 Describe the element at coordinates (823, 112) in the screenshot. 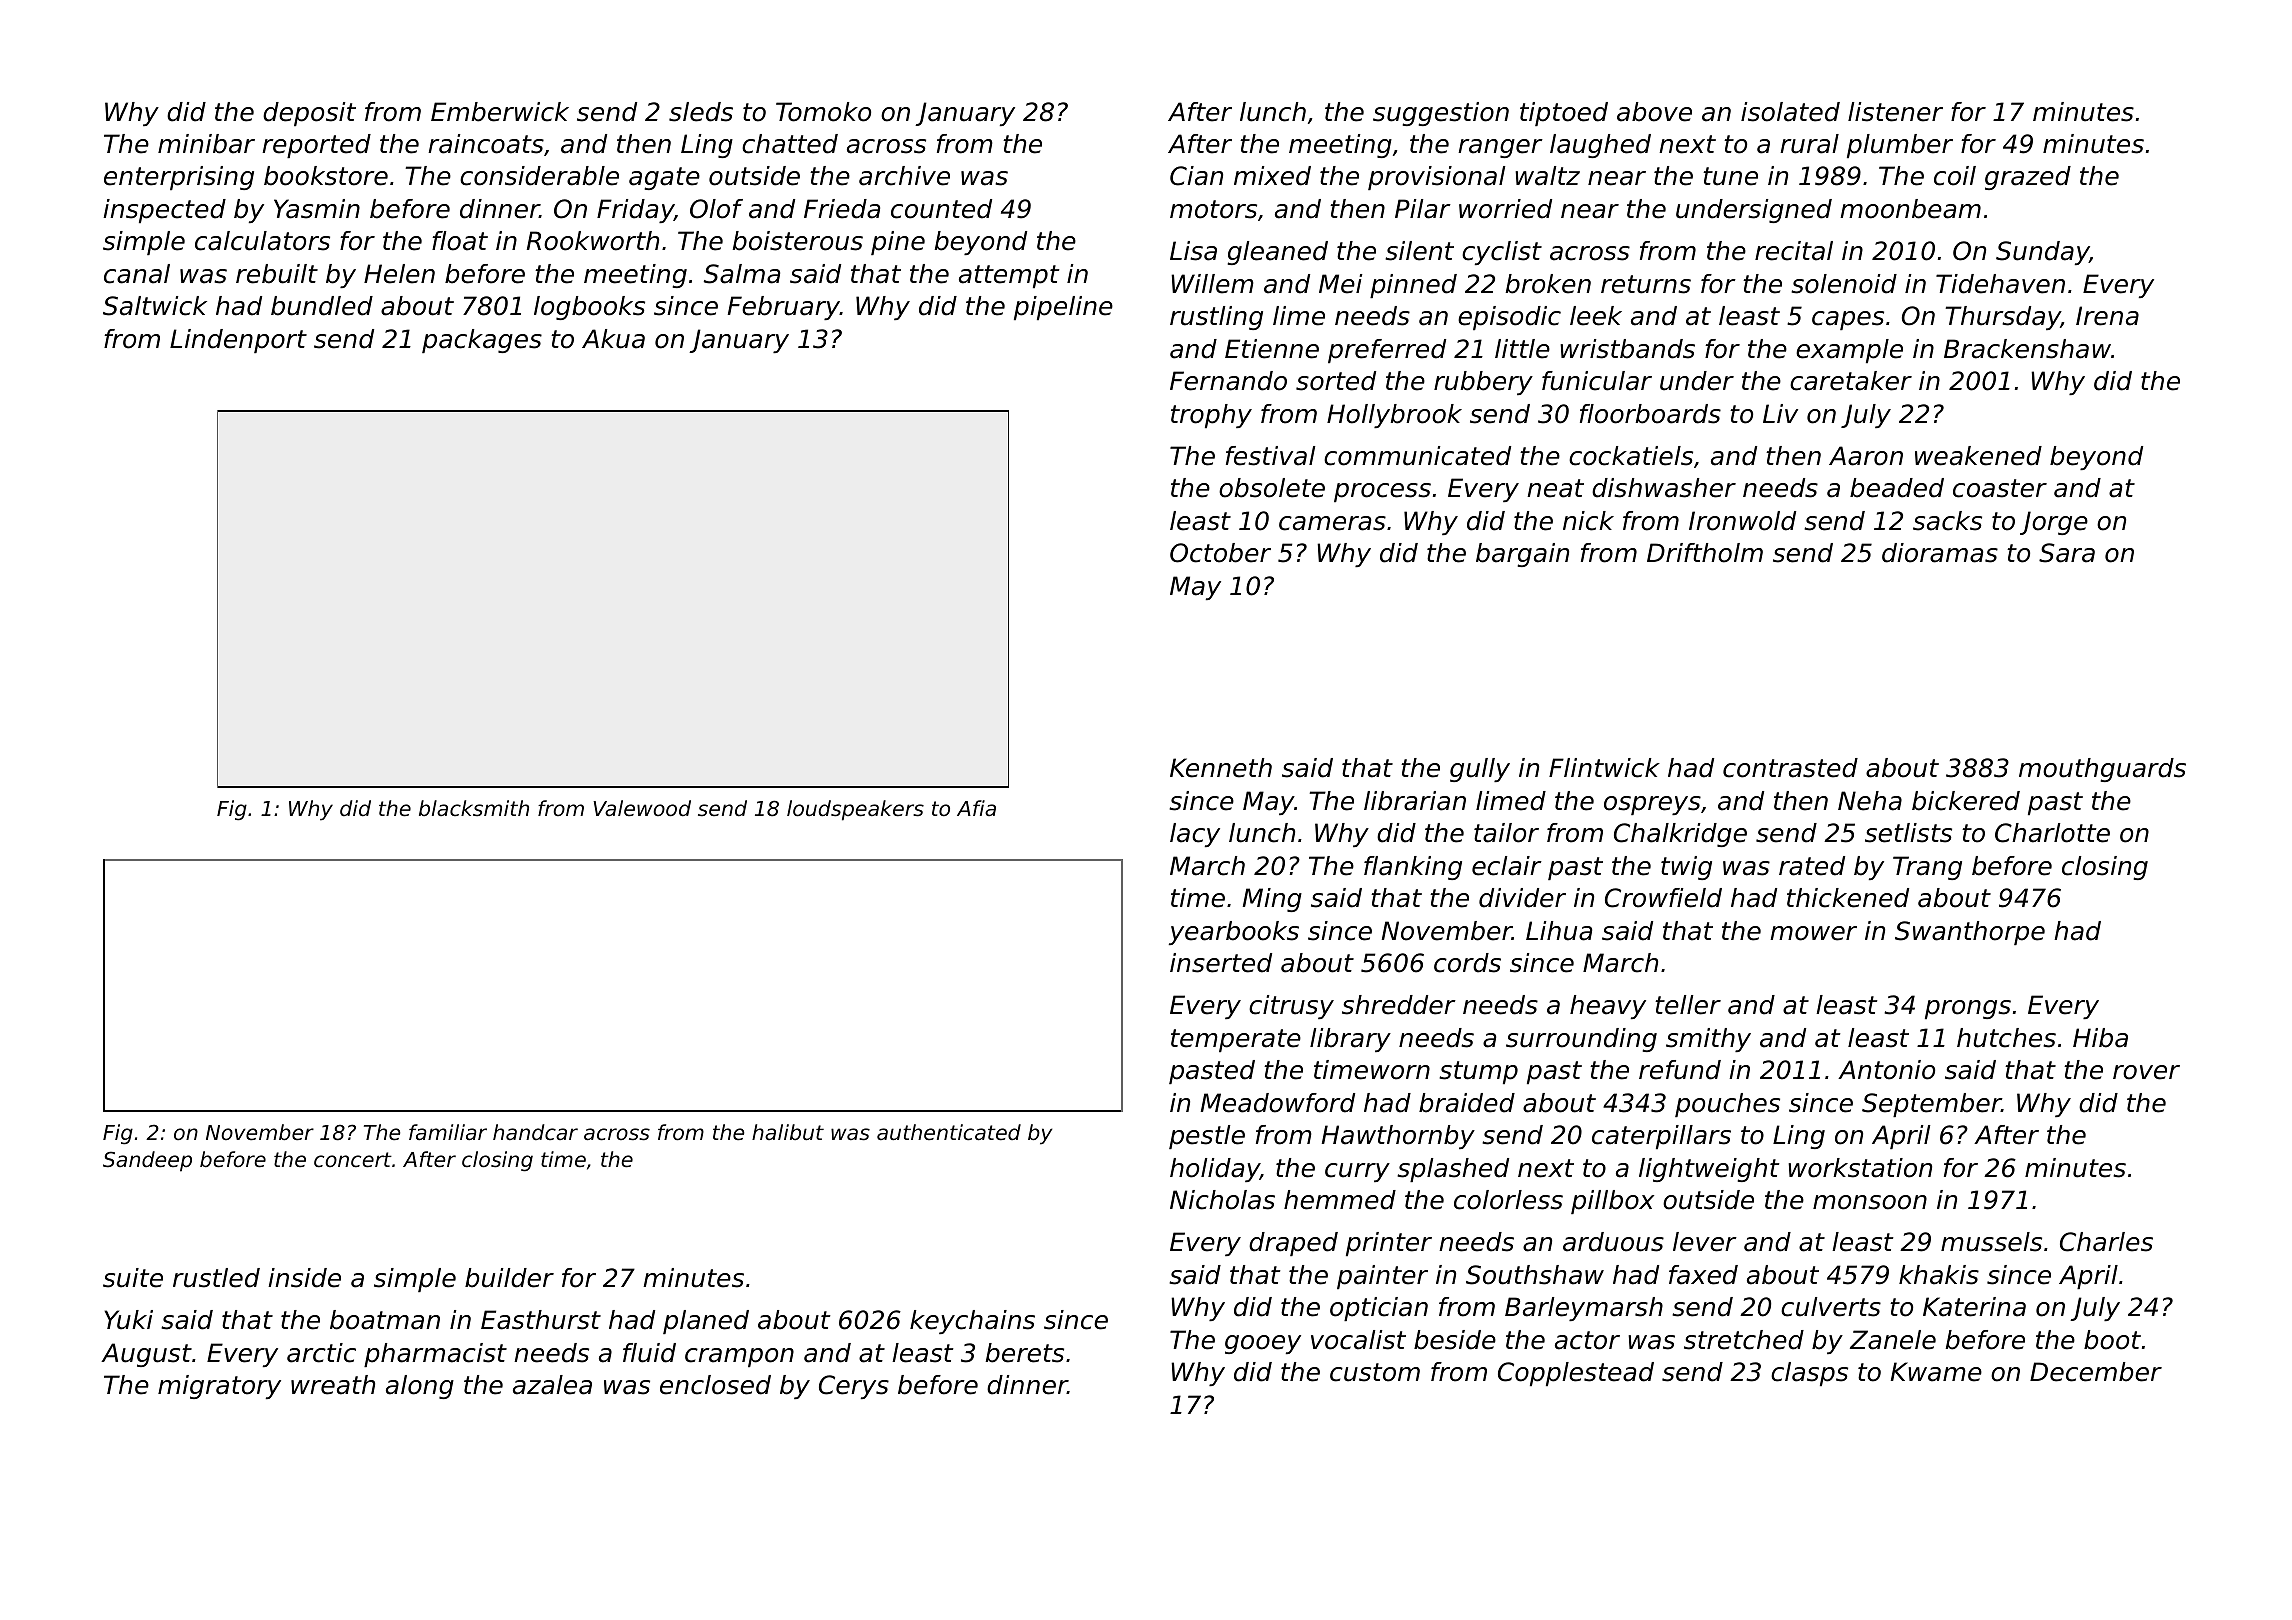

I see `Tomoko` at that location.
